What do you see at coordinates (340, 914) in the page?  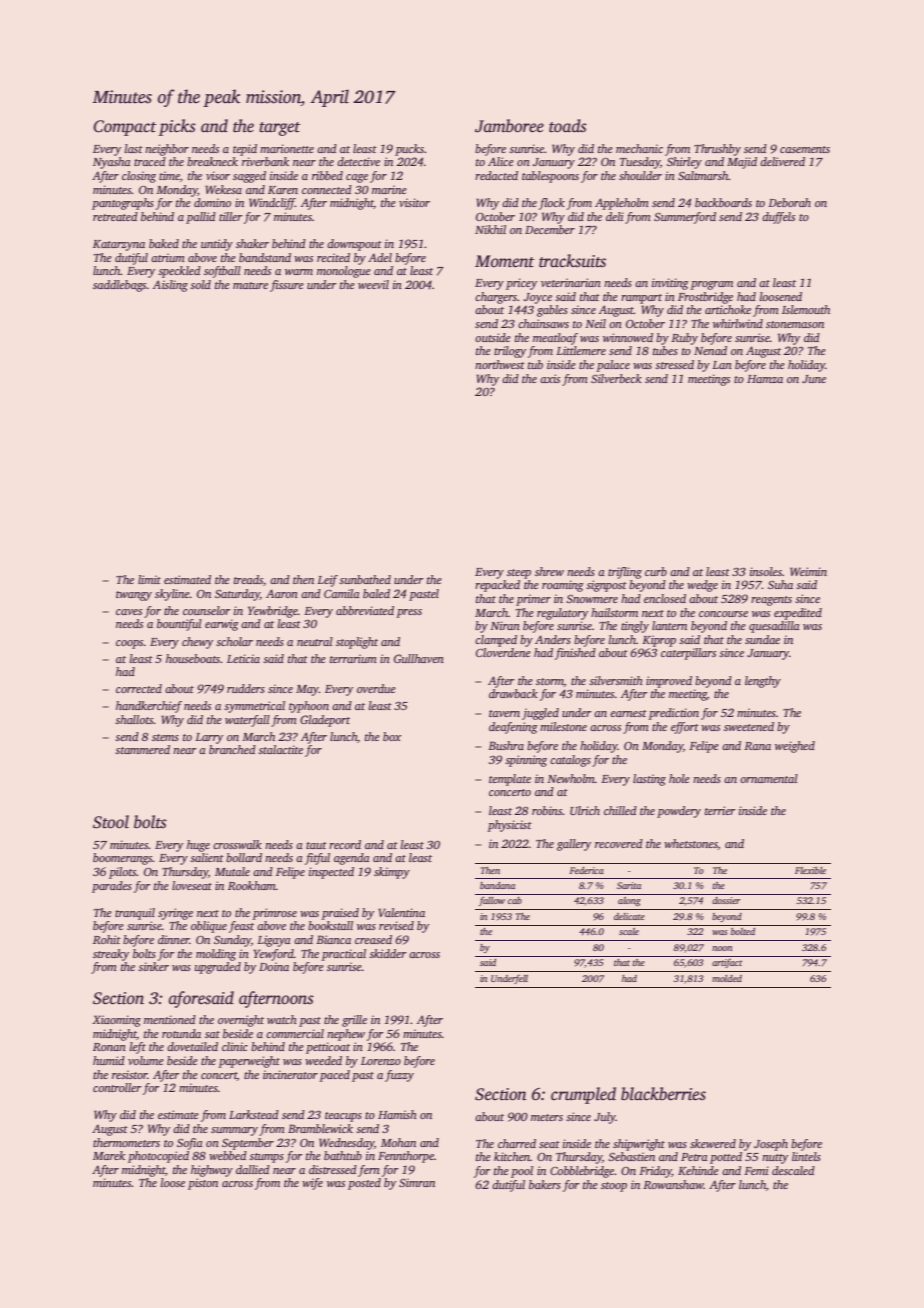 I see `praised` at bounding box center [340, 914].
